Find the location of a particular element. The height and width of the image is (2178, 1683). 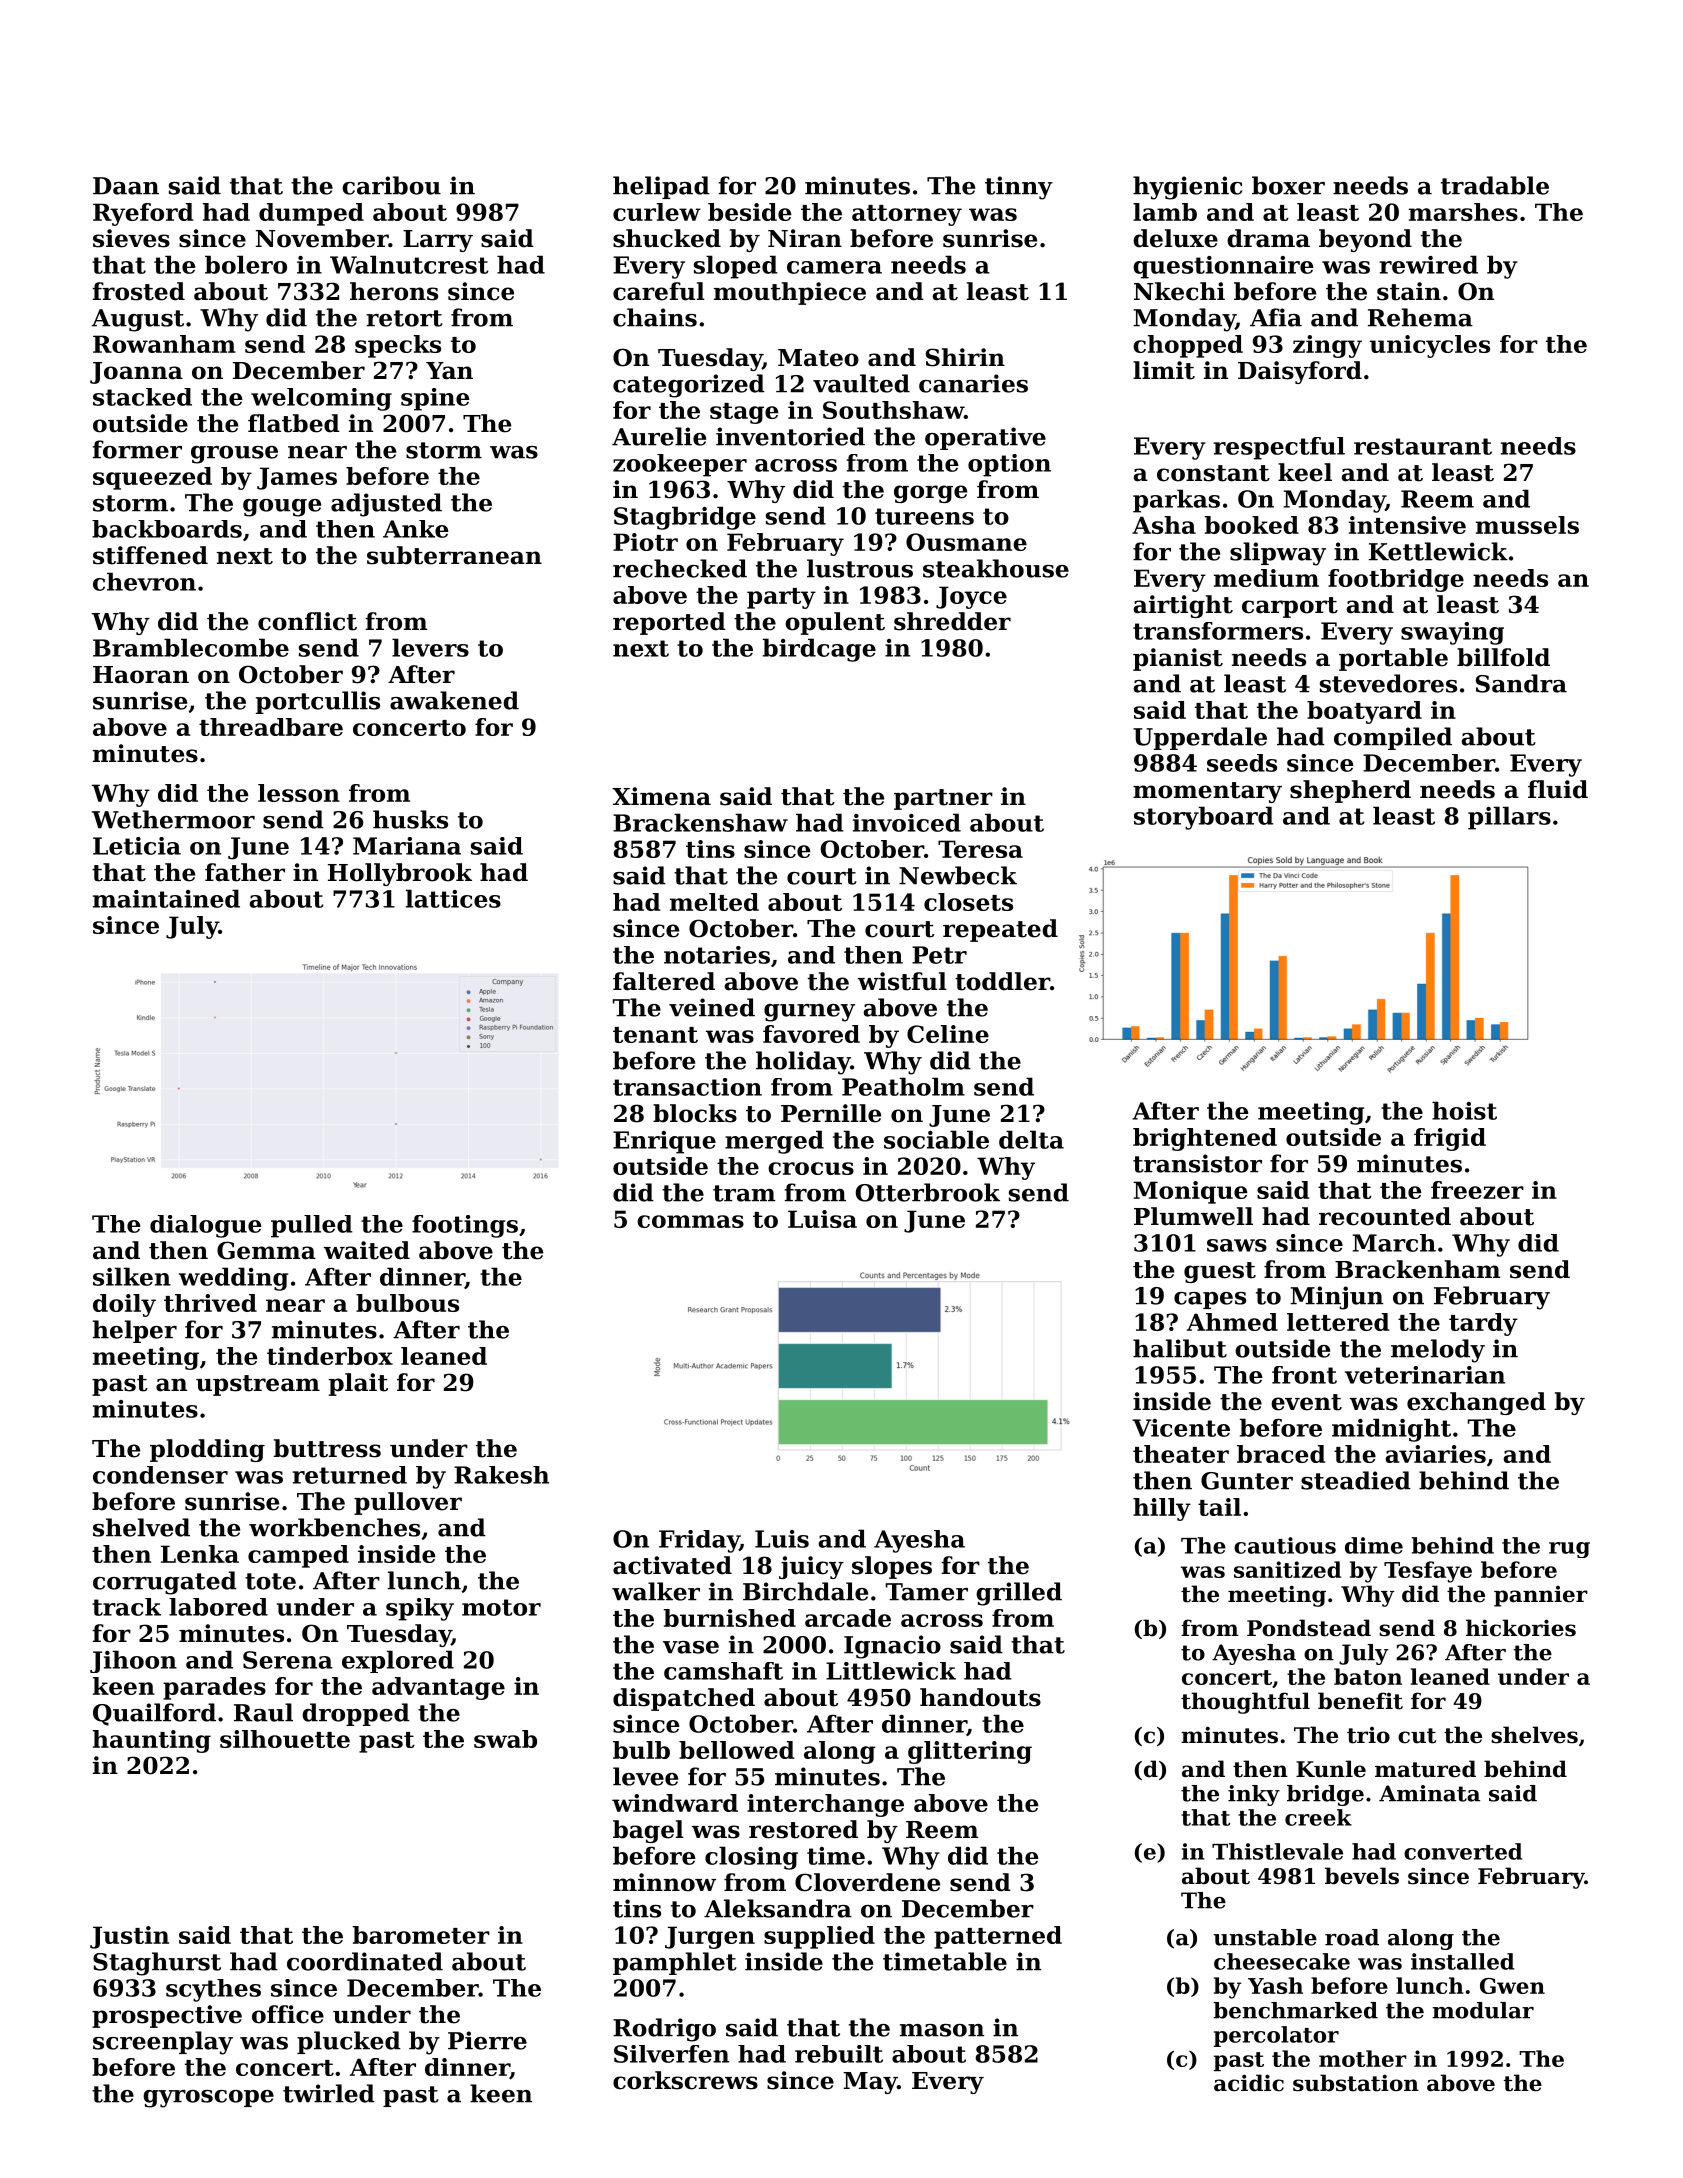

tradable is located at coordinates (1495, 185).
